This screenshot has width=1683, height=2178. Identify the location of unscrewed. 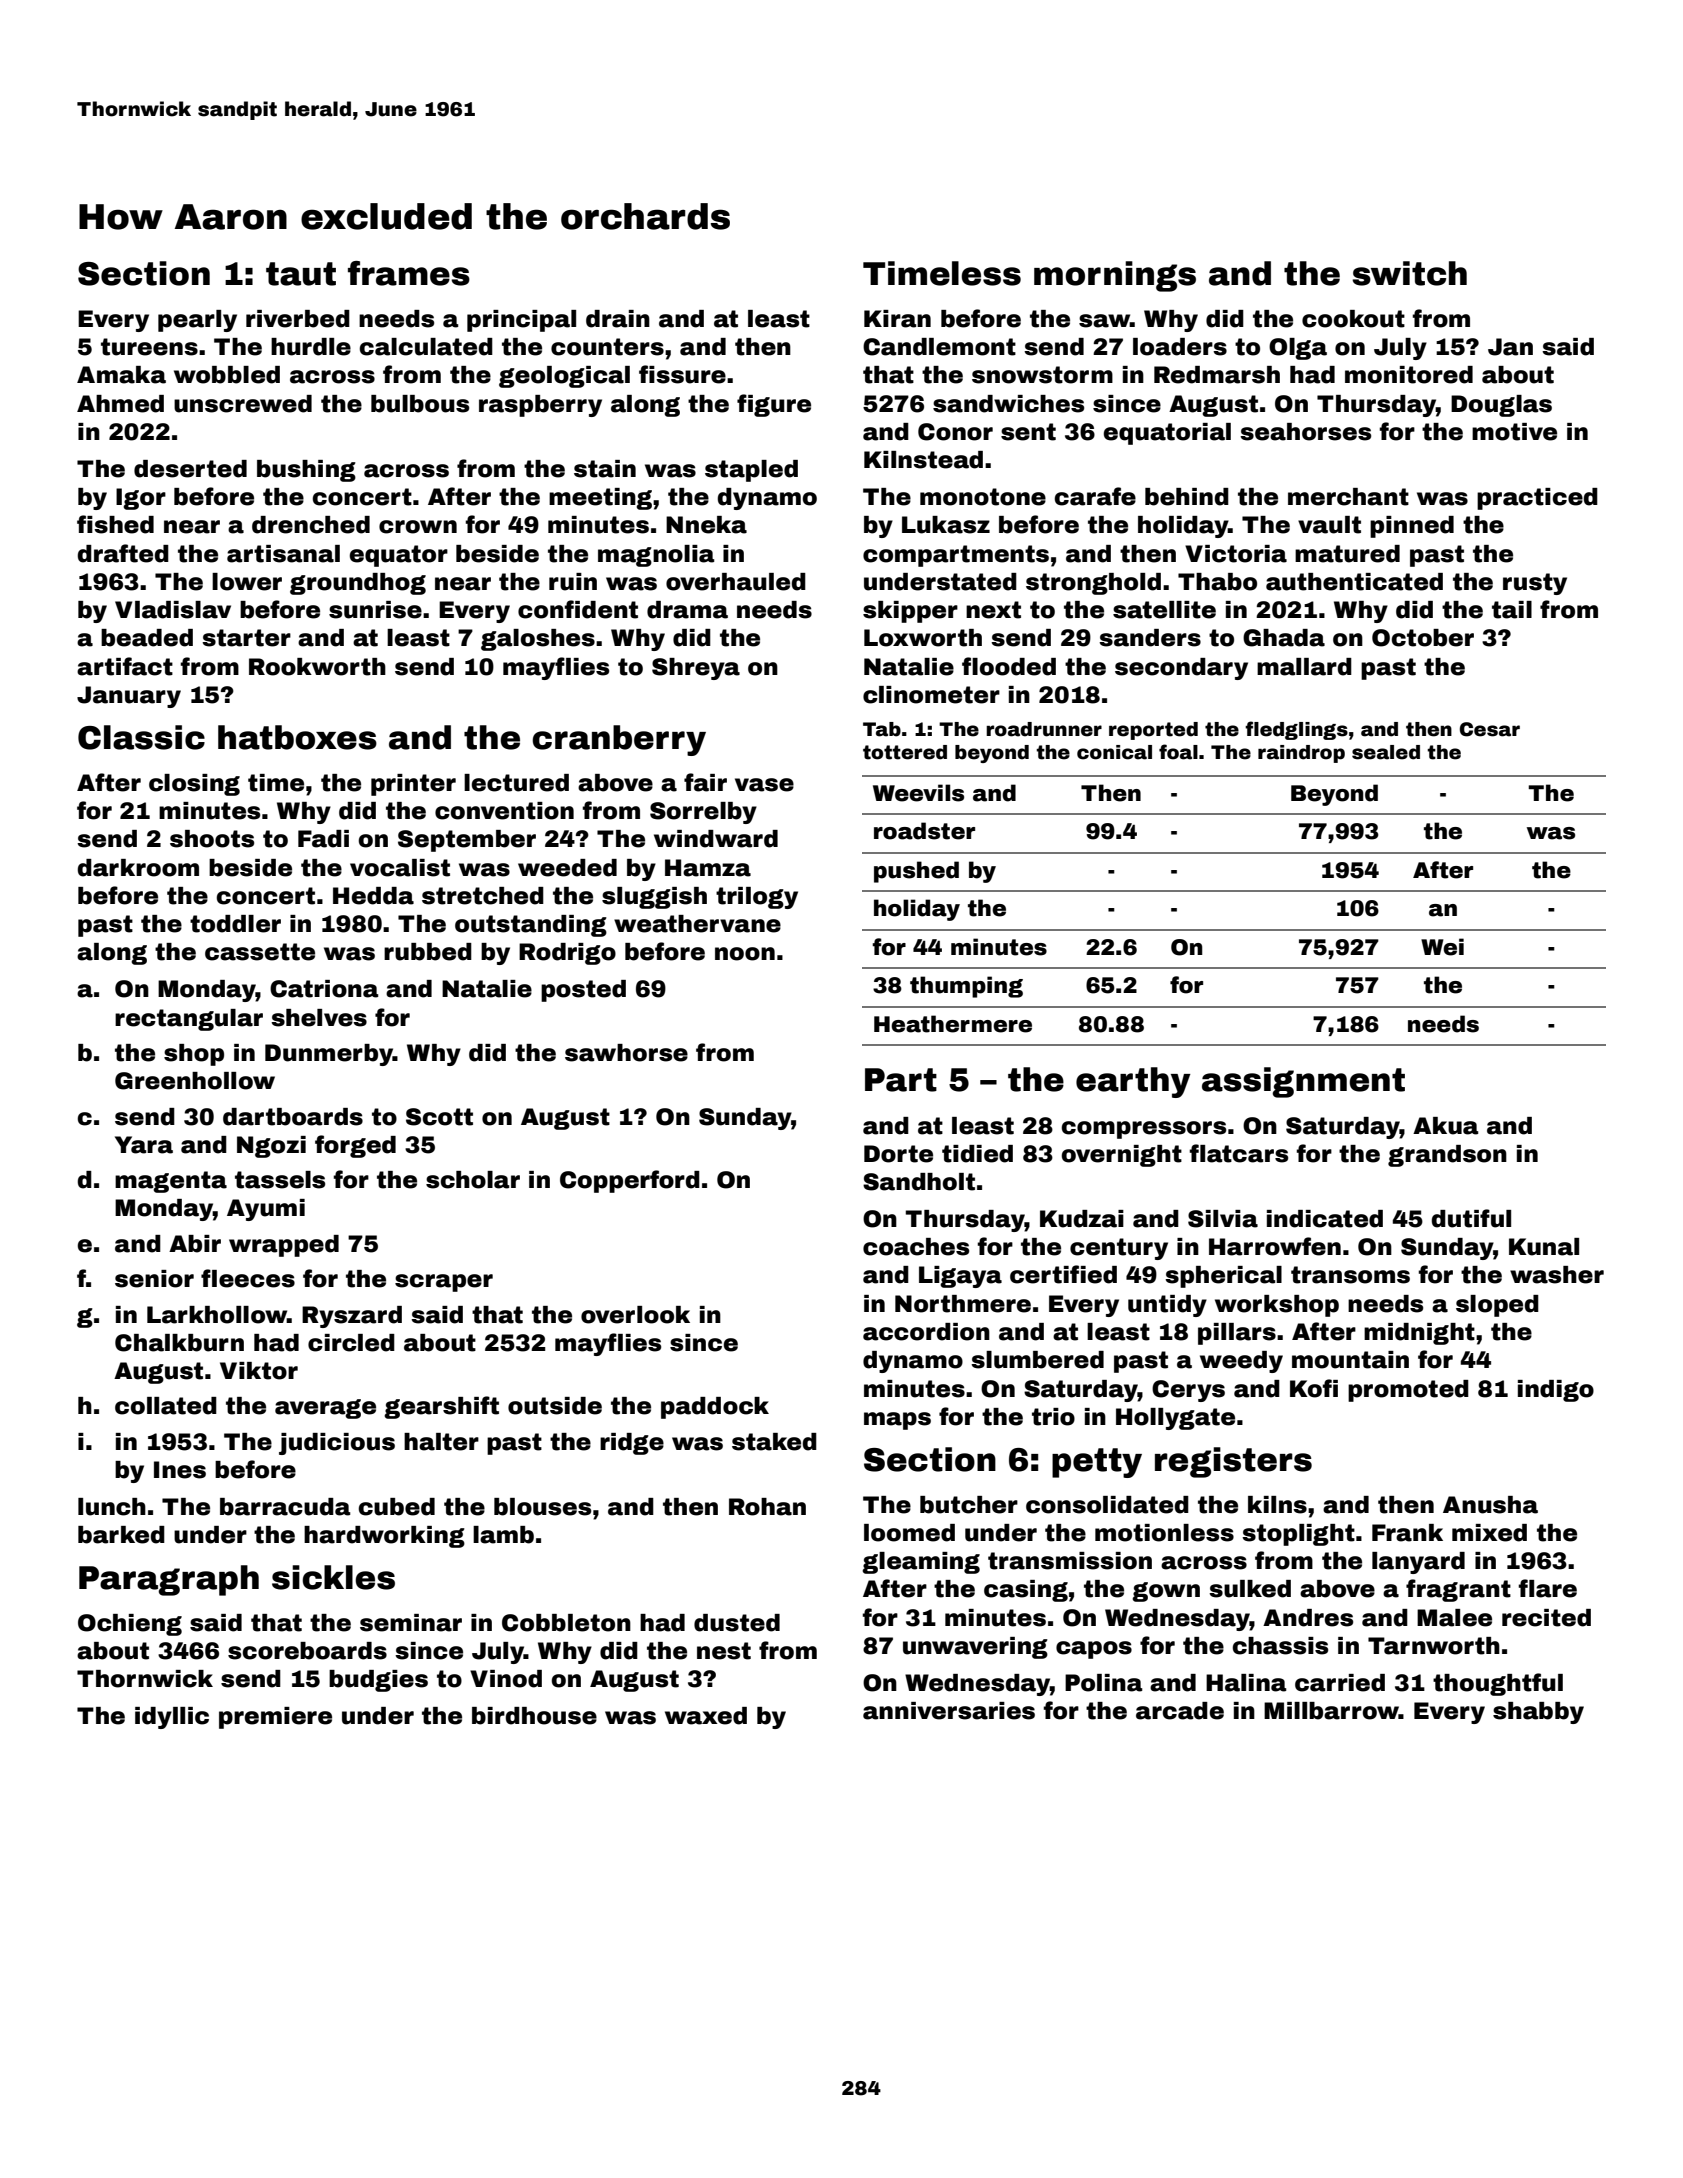
(243, 404).
